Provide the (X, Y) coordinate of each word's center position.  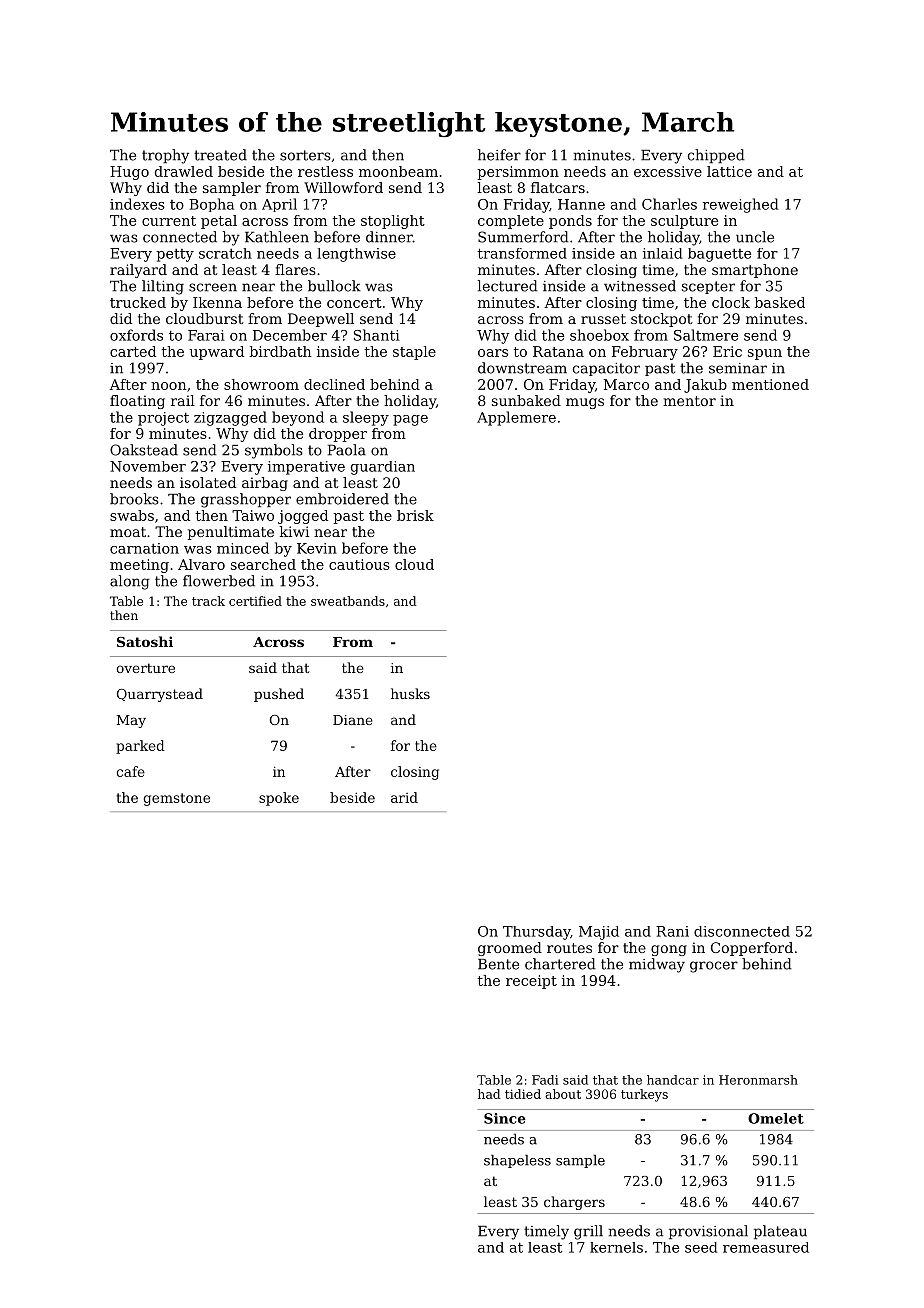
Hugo (129, 173)
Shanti (377, 335)
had (489, 1094)
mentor (689, 401)
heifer (499, 155)
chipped (716, 156)
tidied (523, 1094)
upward (216, 353)
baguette (719, 255)
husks (410, 693)
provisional (708, 1232)
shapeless (517, 1161)
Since (505, 1118)
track (208, 601)
